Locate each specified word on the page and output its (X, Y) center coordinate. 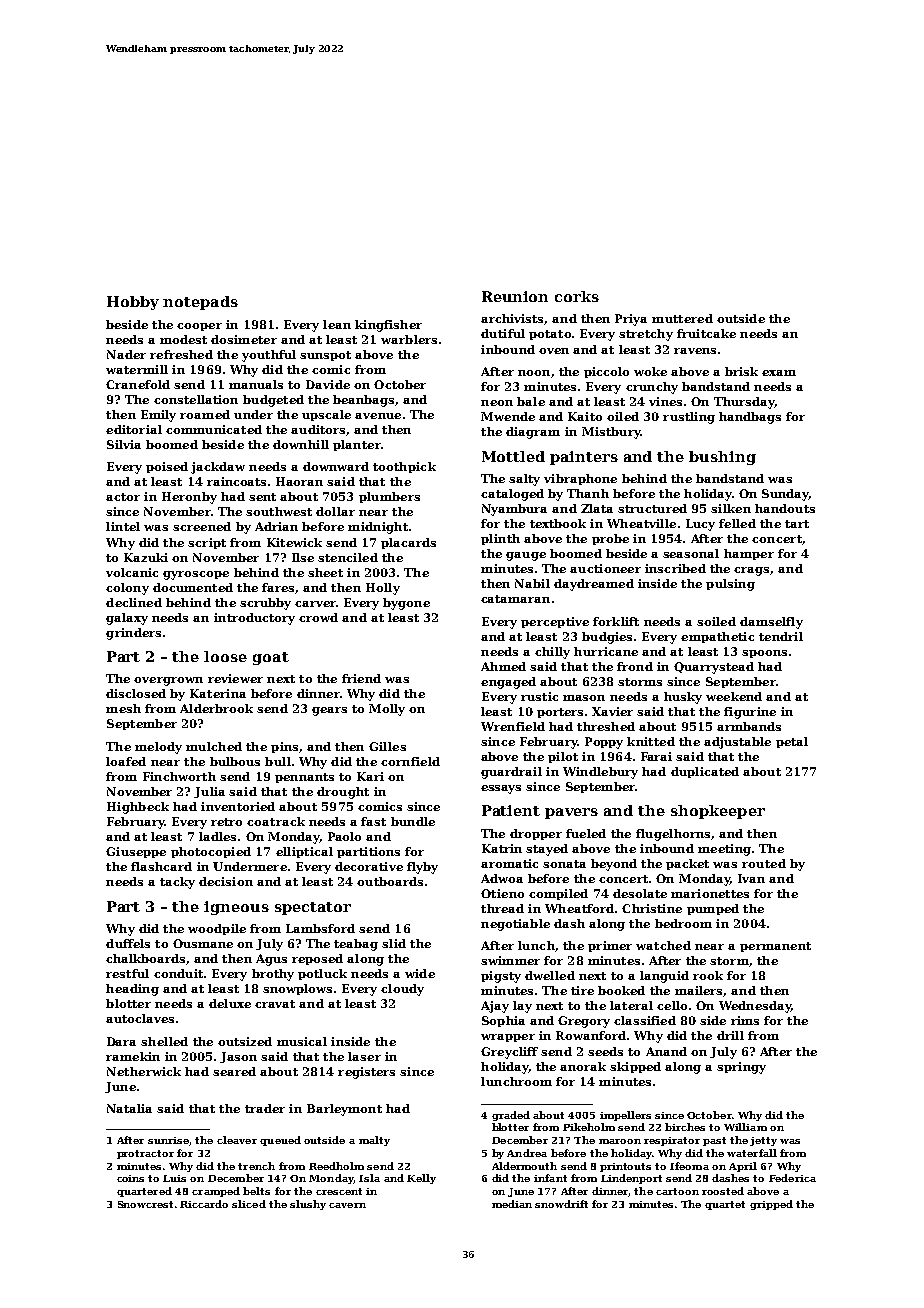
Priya (631, 320)
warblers (409, 339)
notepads (200, 303)
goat (271, 658)
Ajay (495, 1007)
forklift (616, 621)
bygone (406, 604)
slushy (308, 1205)
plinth (500, 539)
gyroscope (196, 575)
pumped (713, 909)
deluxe (230, 1003)
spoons (764, 654)
